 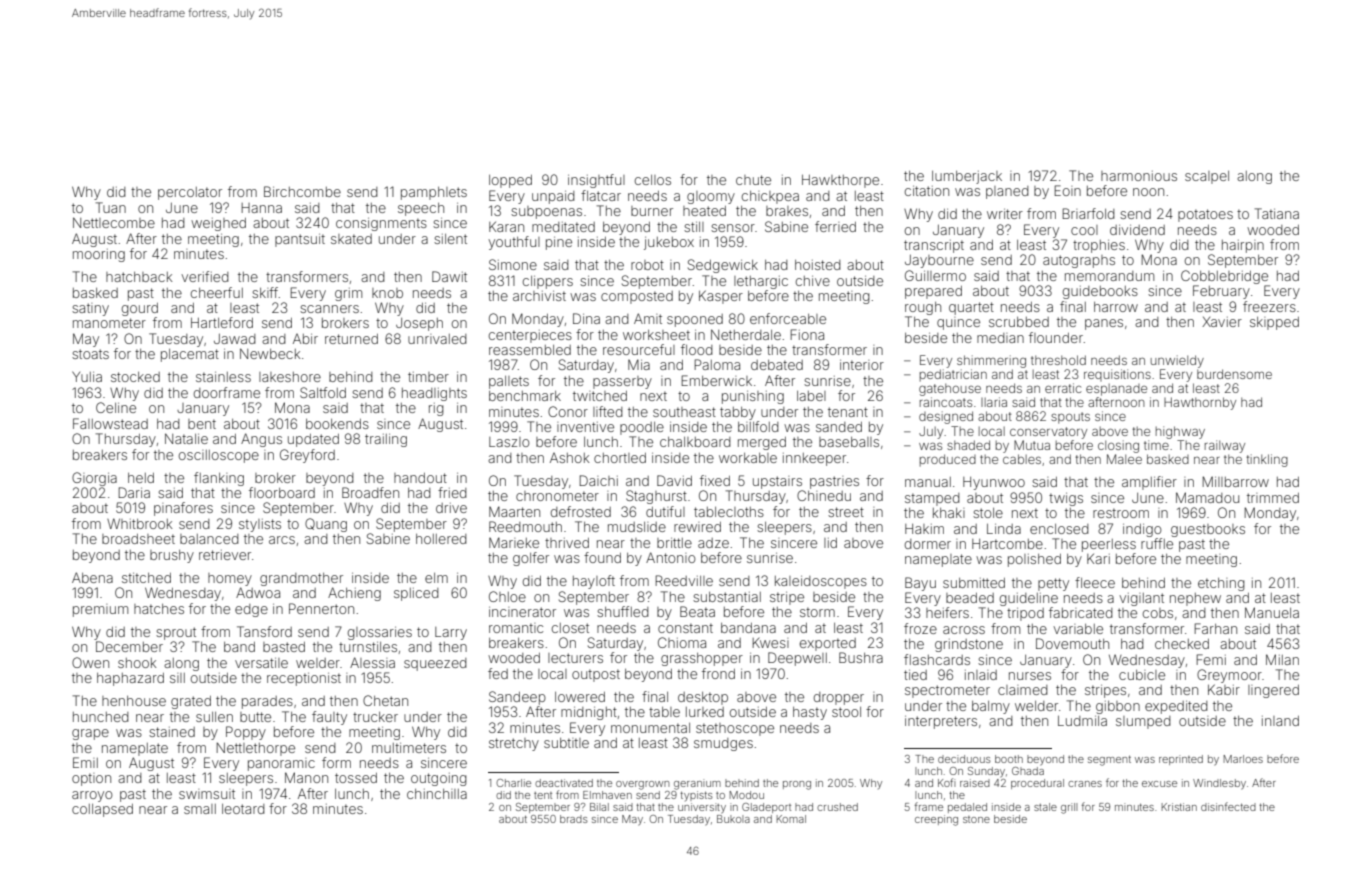 What do you see at coordinates (306, 777) in the screenshot?
I see `Manon` at bounding box center [306, 777].
